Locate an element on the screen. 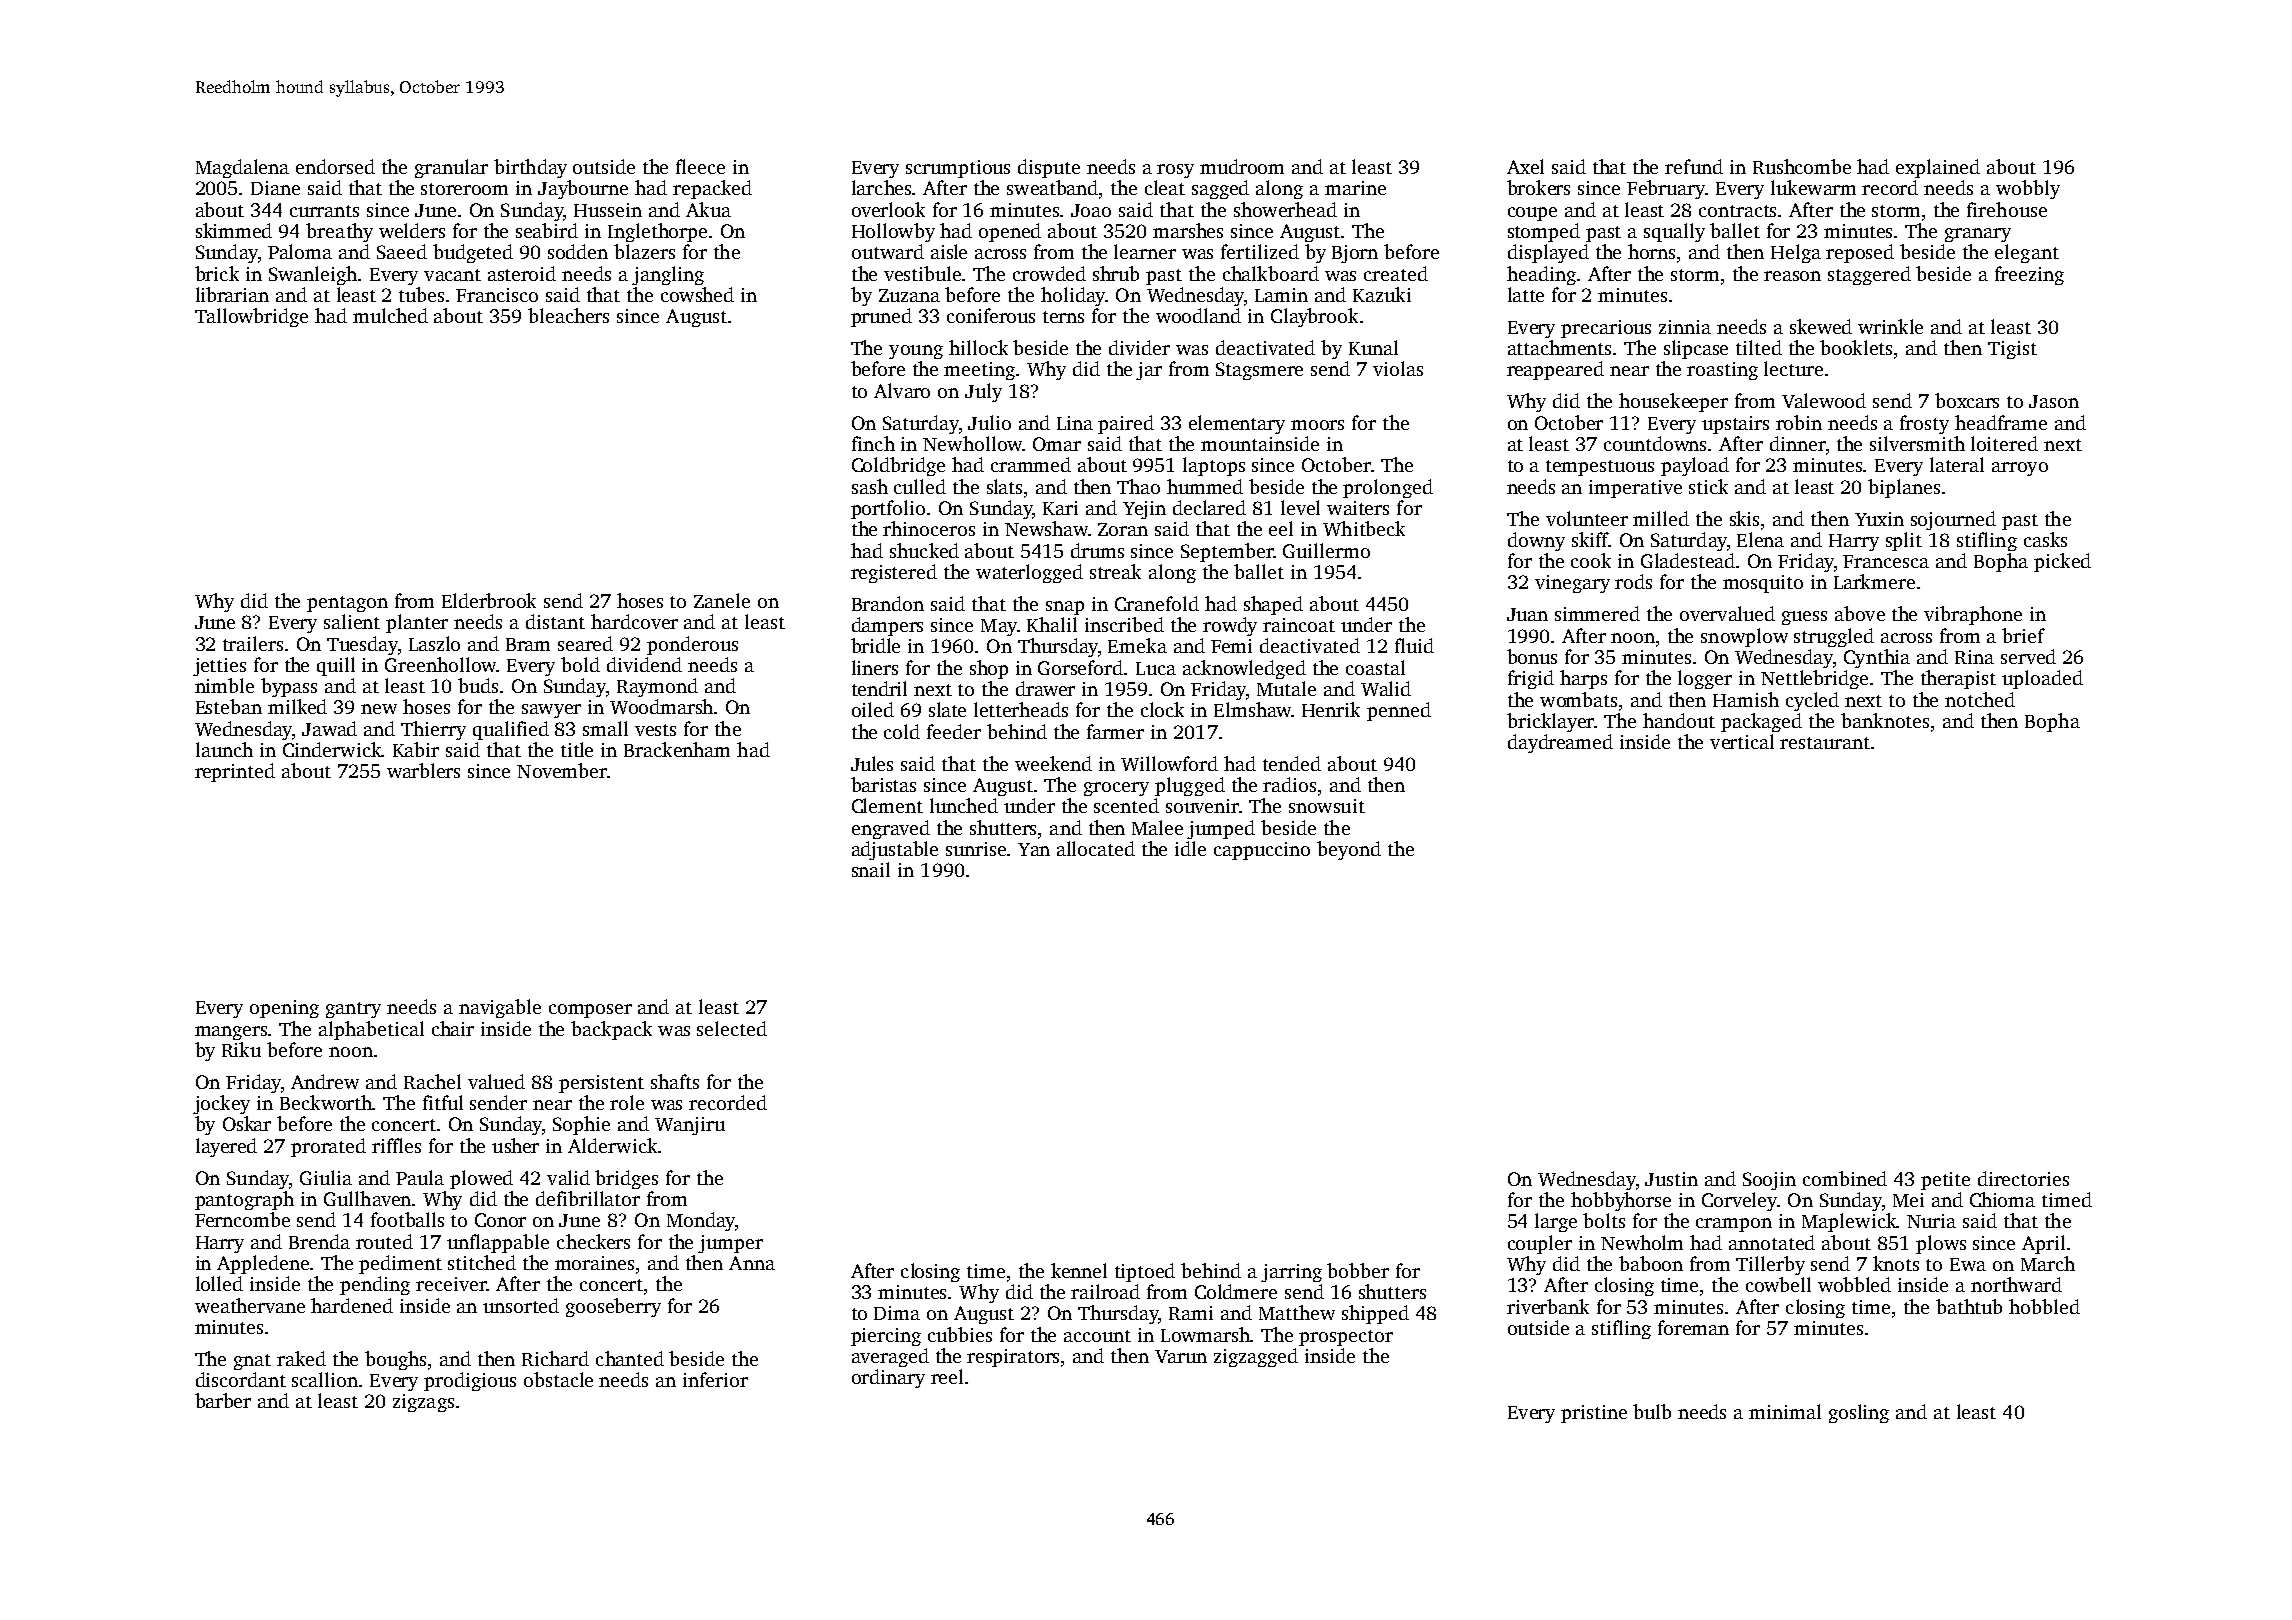 Image resolution: width=2292 pixels, height=1620 pixels. November is located at coordinates (562, 770).
